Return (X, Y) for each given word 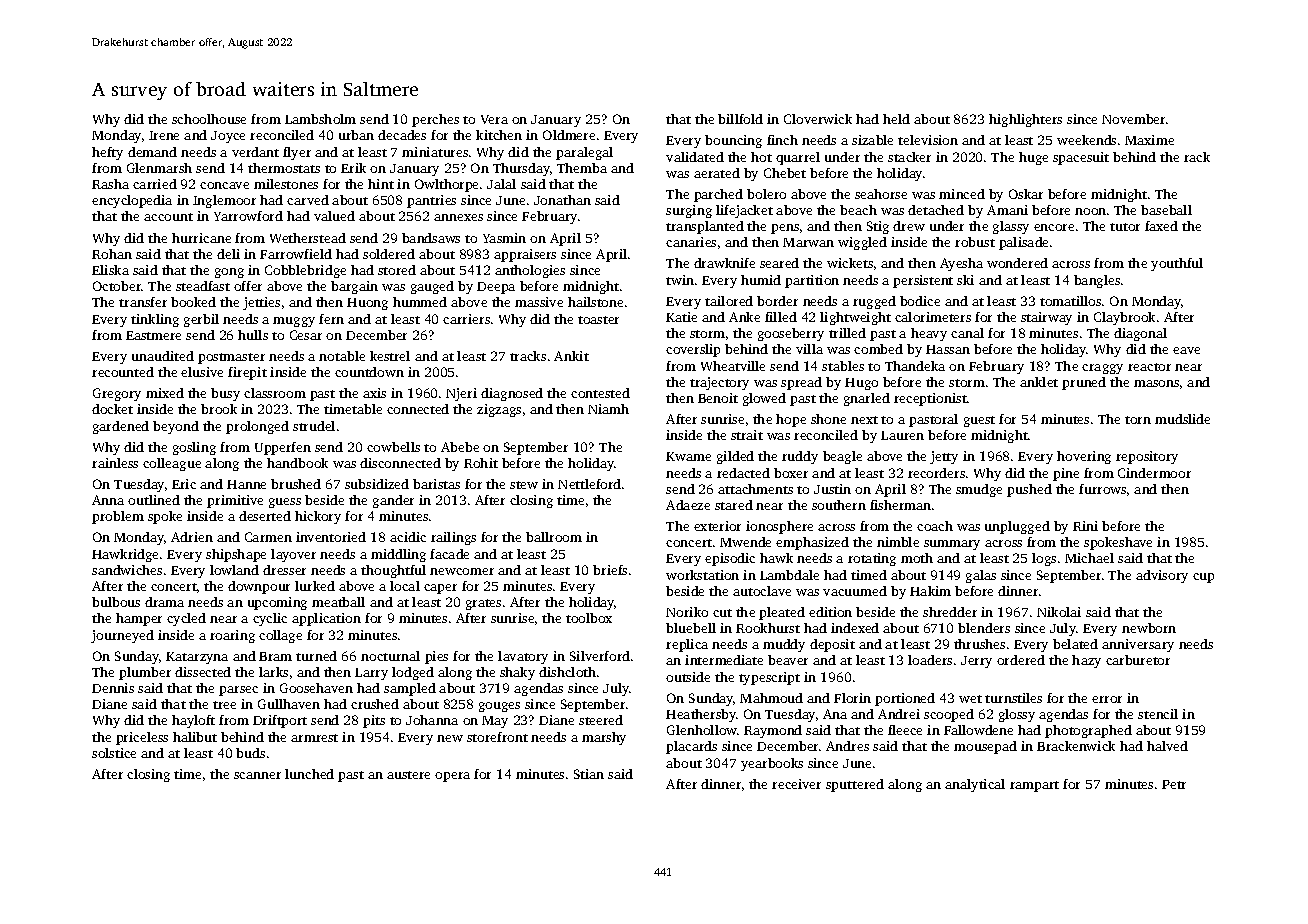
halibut (195, 737)
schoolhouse (209, 119)
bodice (920, 301)
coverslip (693, 350)
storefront (497, 737)
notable (342, 356)
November (1133, 119)
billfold (740, 119)
